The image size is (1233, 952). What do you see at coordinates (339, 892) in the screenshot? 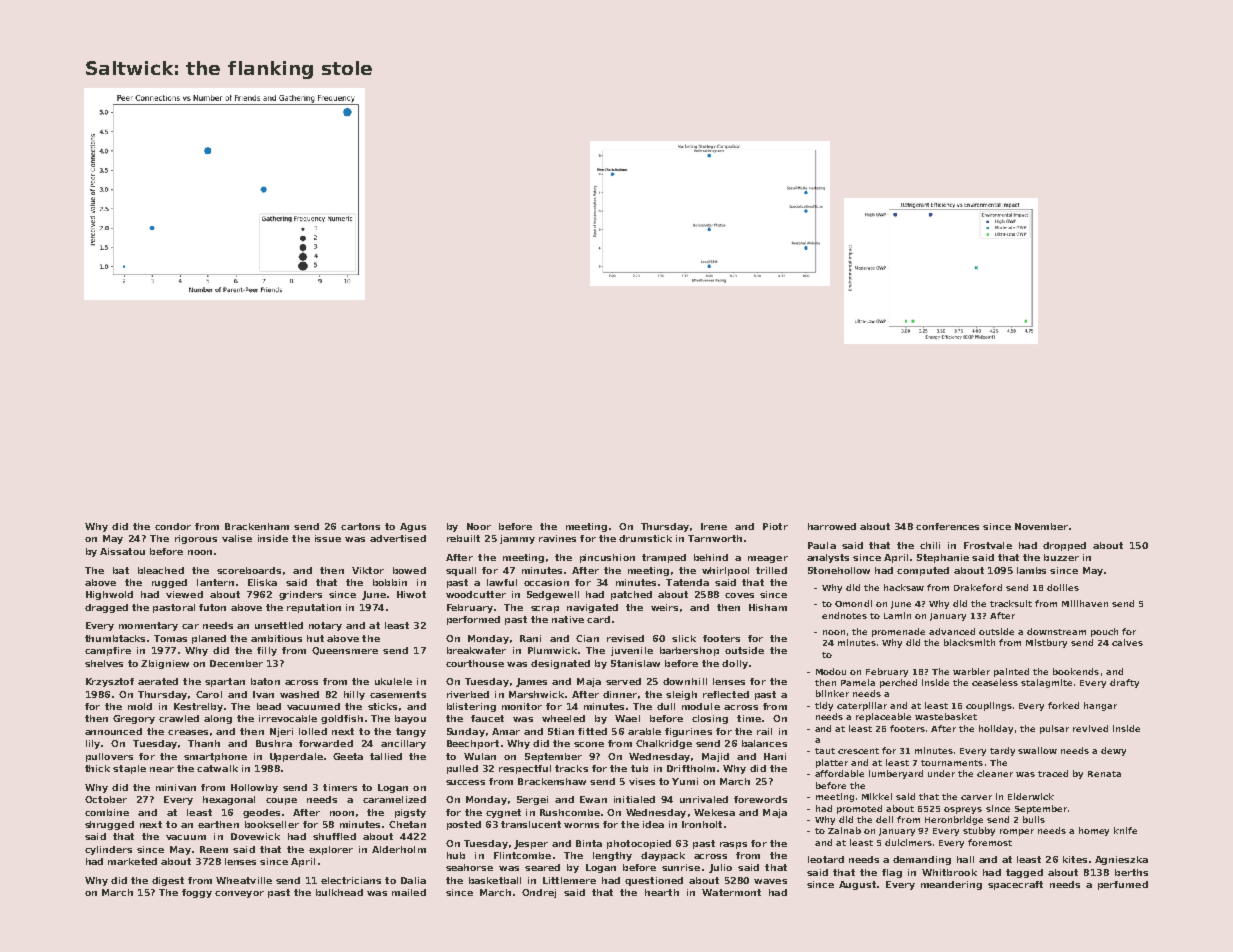
I see `bulkhead` at bounding box center [339, 892].
